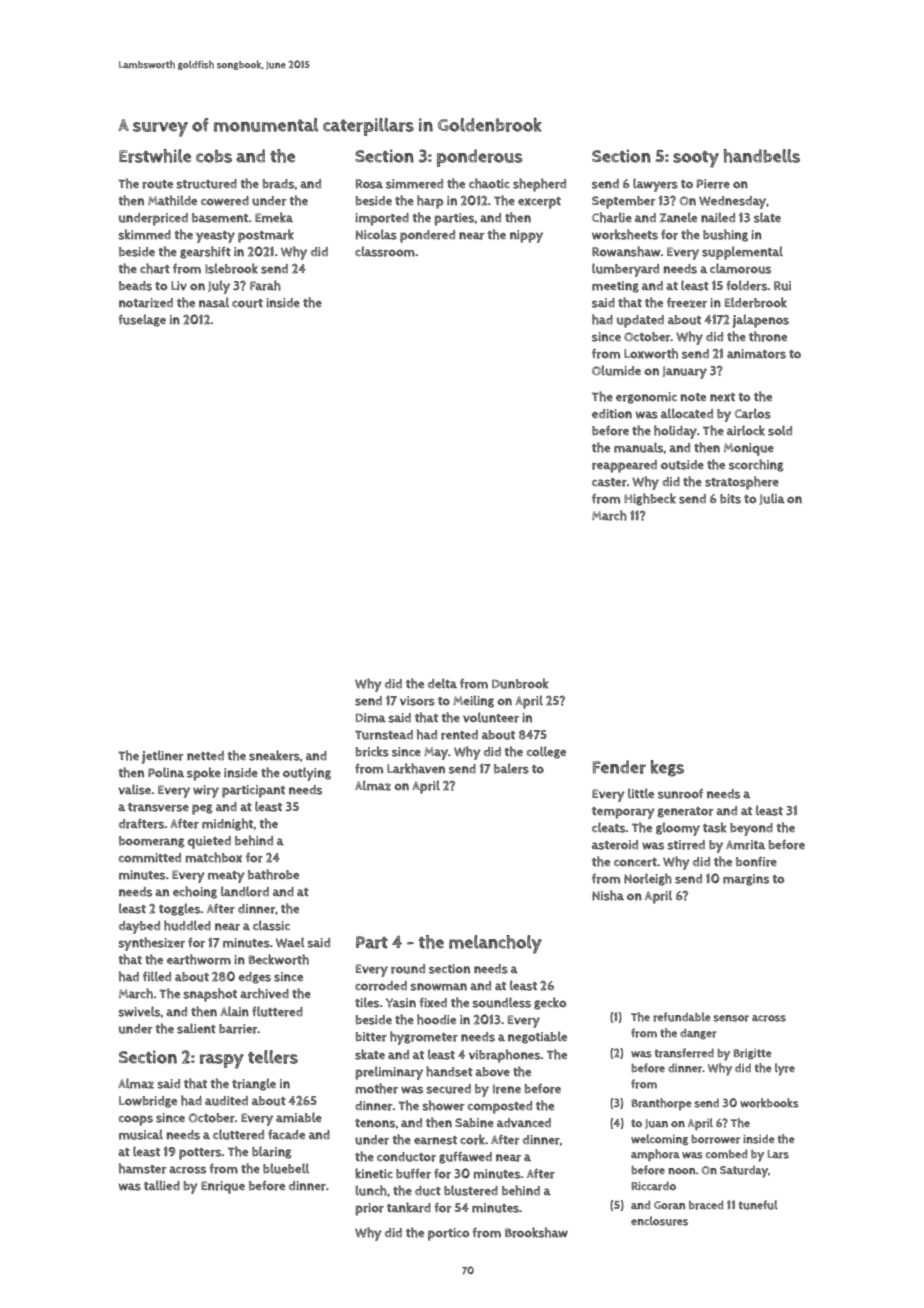 The image size is (924, 1308). What do you see at coordinates (687, 413) in the screenshot?
I see `allocated` at bounding box center [687, 413].
